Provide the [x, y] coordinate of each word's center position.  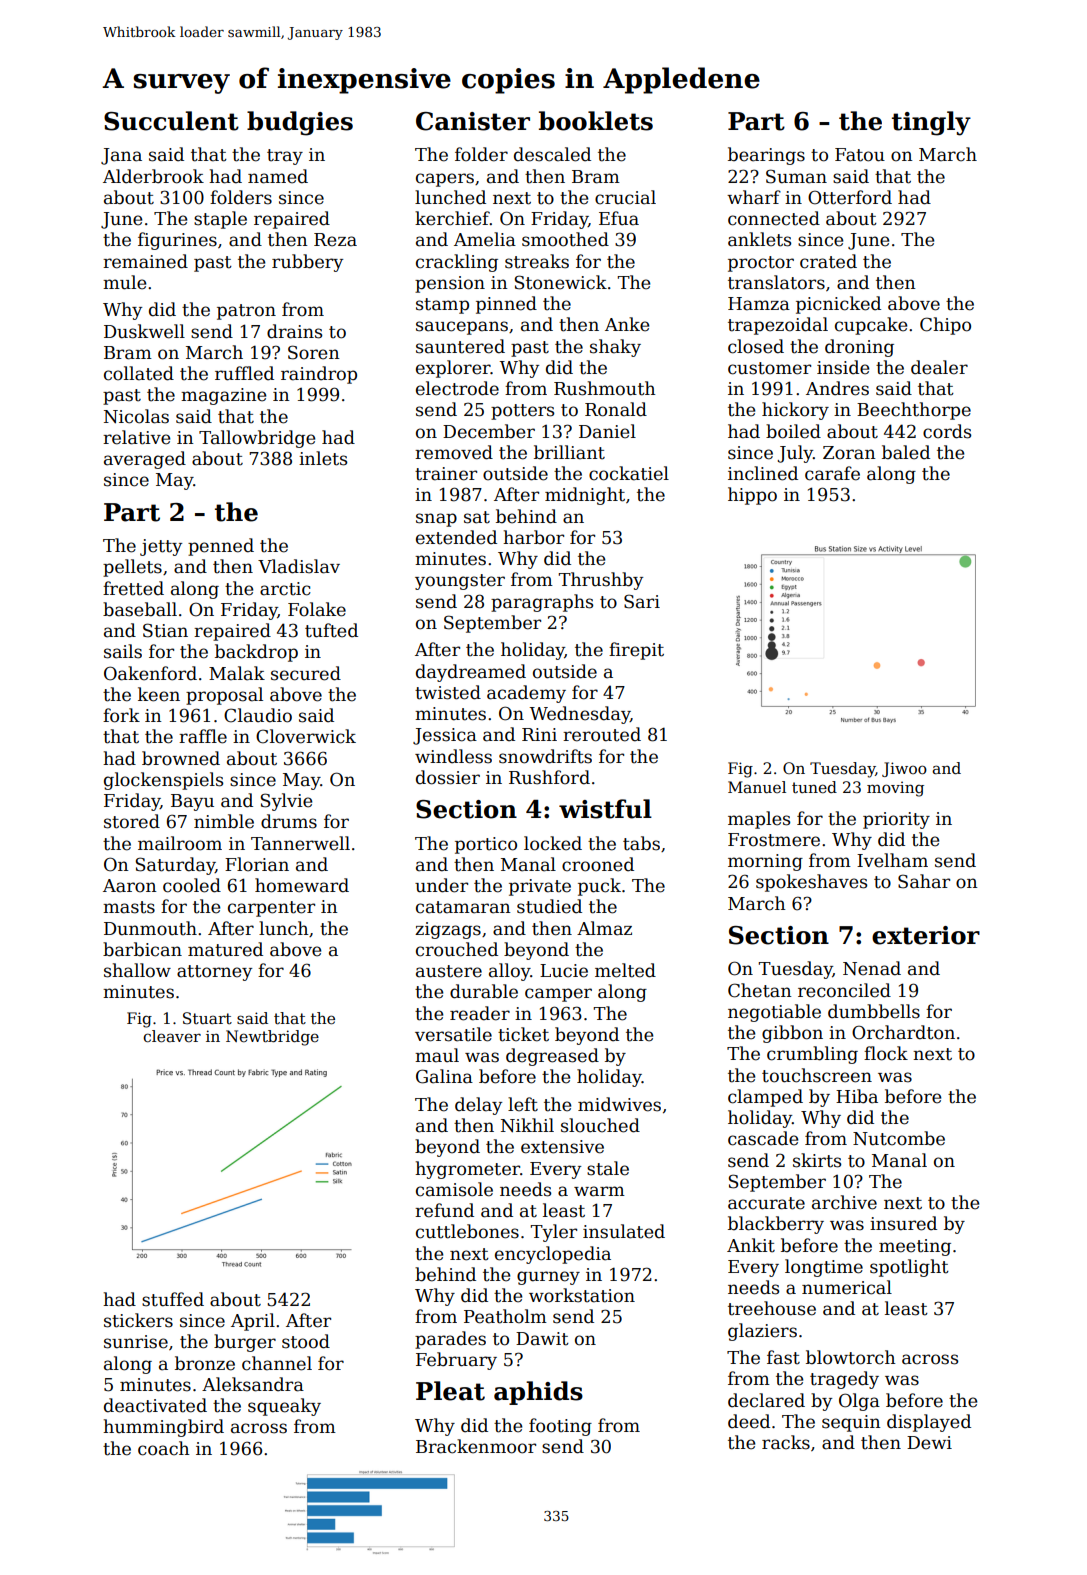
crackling [457, 263]
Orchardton [903, 1032]
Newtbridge [272, 1038]
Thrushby [600, 581]
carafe [832, 473]
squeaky [284, 1407]
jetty [161, 547]
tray [285, 157]
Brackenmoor [476, 1446]
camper [558, 995]
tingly [931, 123]
